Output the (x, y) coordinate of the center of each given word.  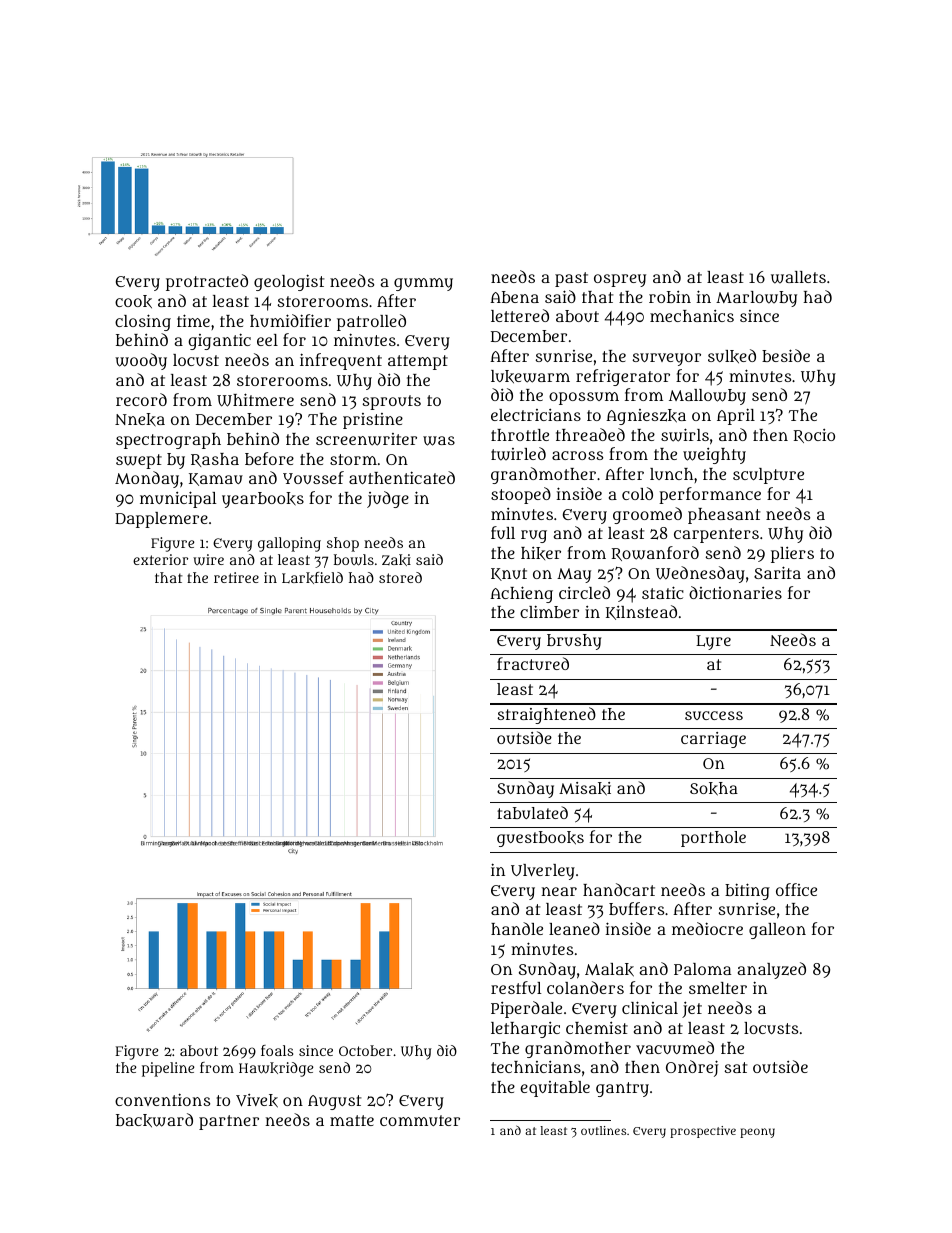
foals (277, 1050)
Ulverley (543, 872)
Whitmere (255, 400)
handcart (619, 889)
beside (786, 355)
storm (353, 459)
